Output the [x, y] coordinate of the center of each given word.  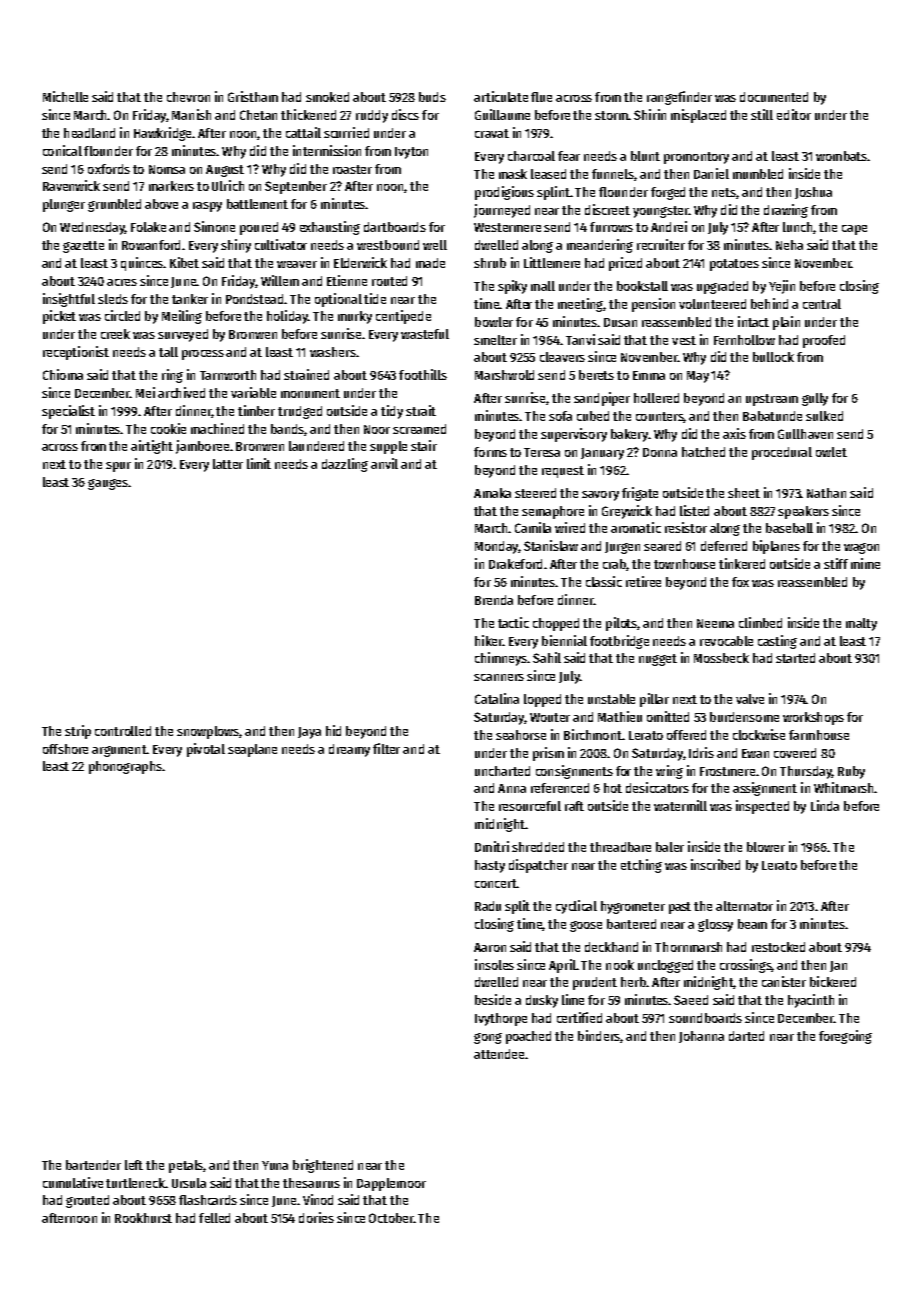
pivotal [206, 750]
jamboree [202, 447]
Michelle [65, 96]
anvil [384, 463]
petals [186, 1166]
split [517, 907]
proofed [824, 341]
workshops [813, 718]
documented [774, 97]
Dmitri [492, 846]
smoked [327, 97]
